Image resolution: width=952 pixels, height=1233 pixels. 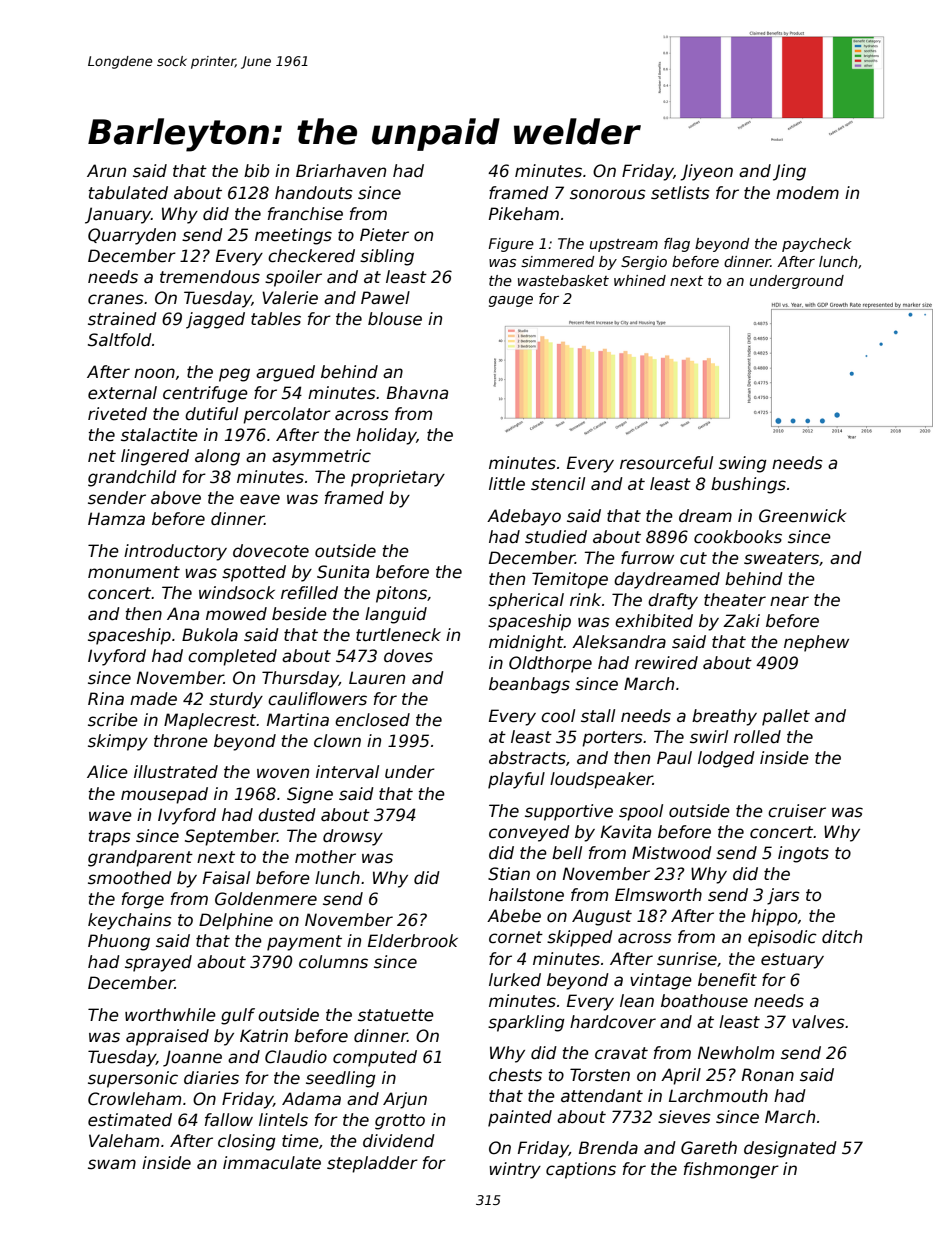 What do you see at coordinates (789, 172) in the screenshot?
I see `Jing` at bounding box center [789, 172].
